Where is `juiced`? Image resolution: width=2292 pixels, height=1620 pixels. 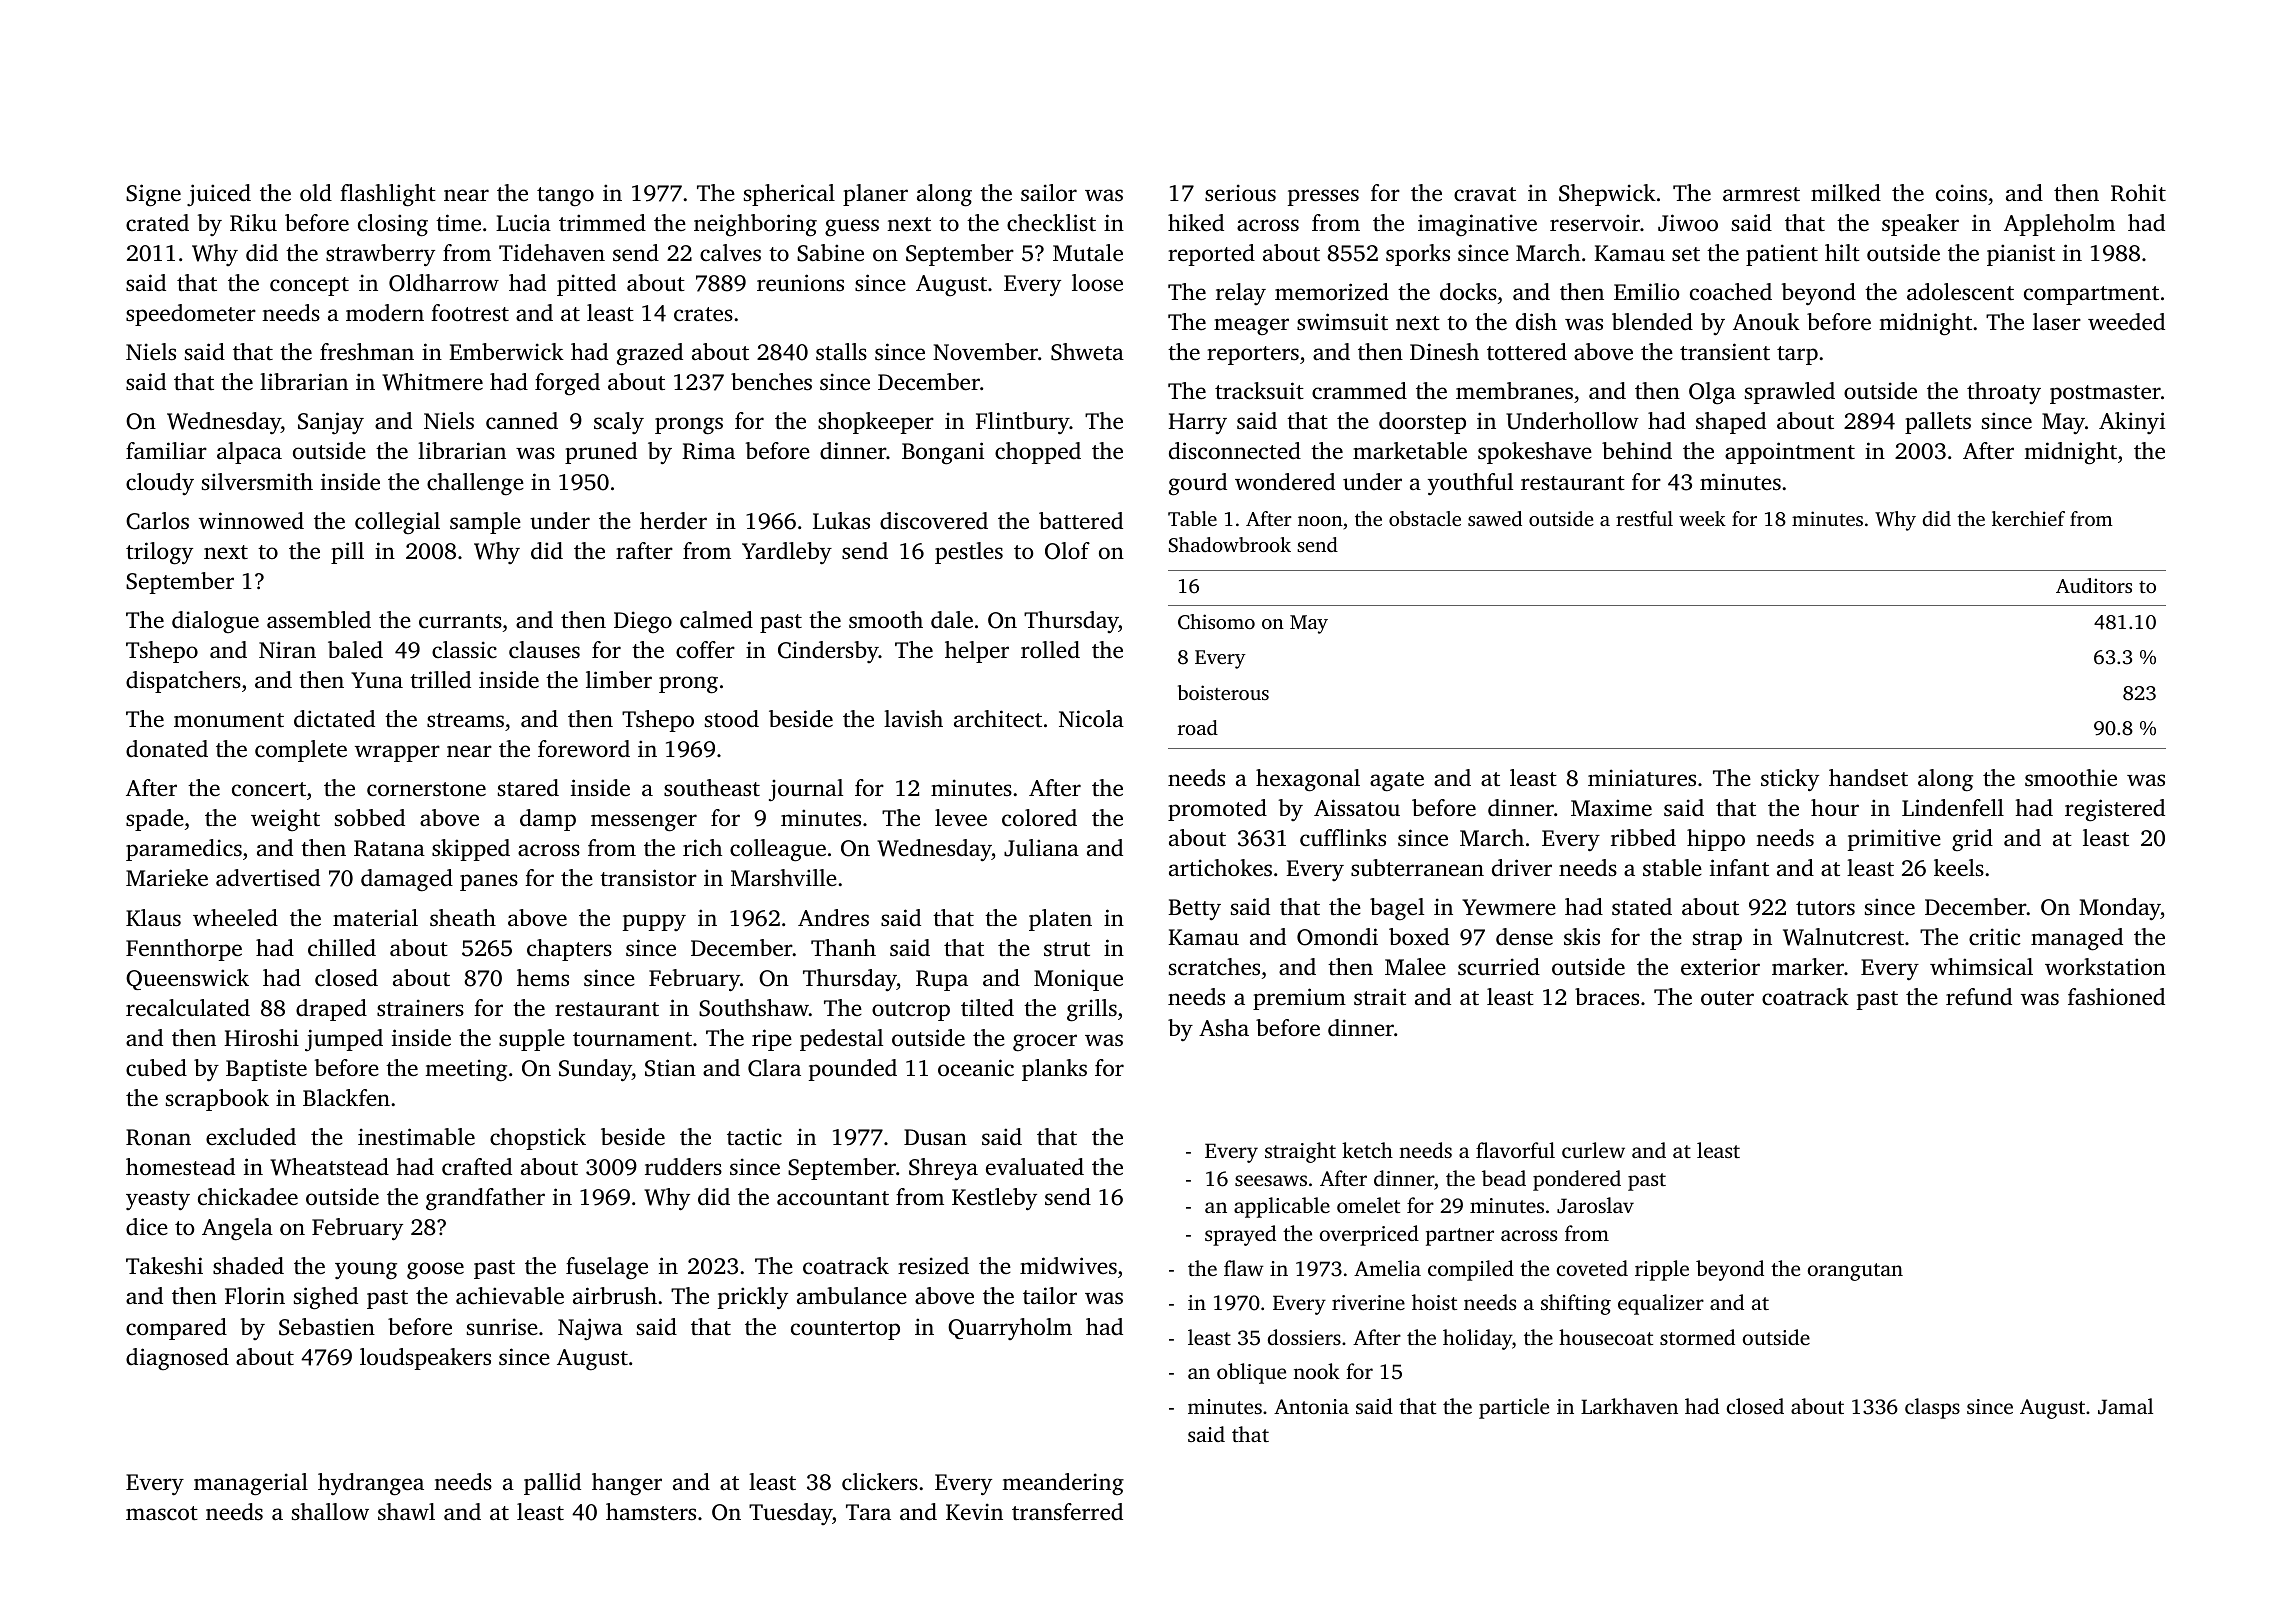 juiced is located at coordinates (219, 195).
